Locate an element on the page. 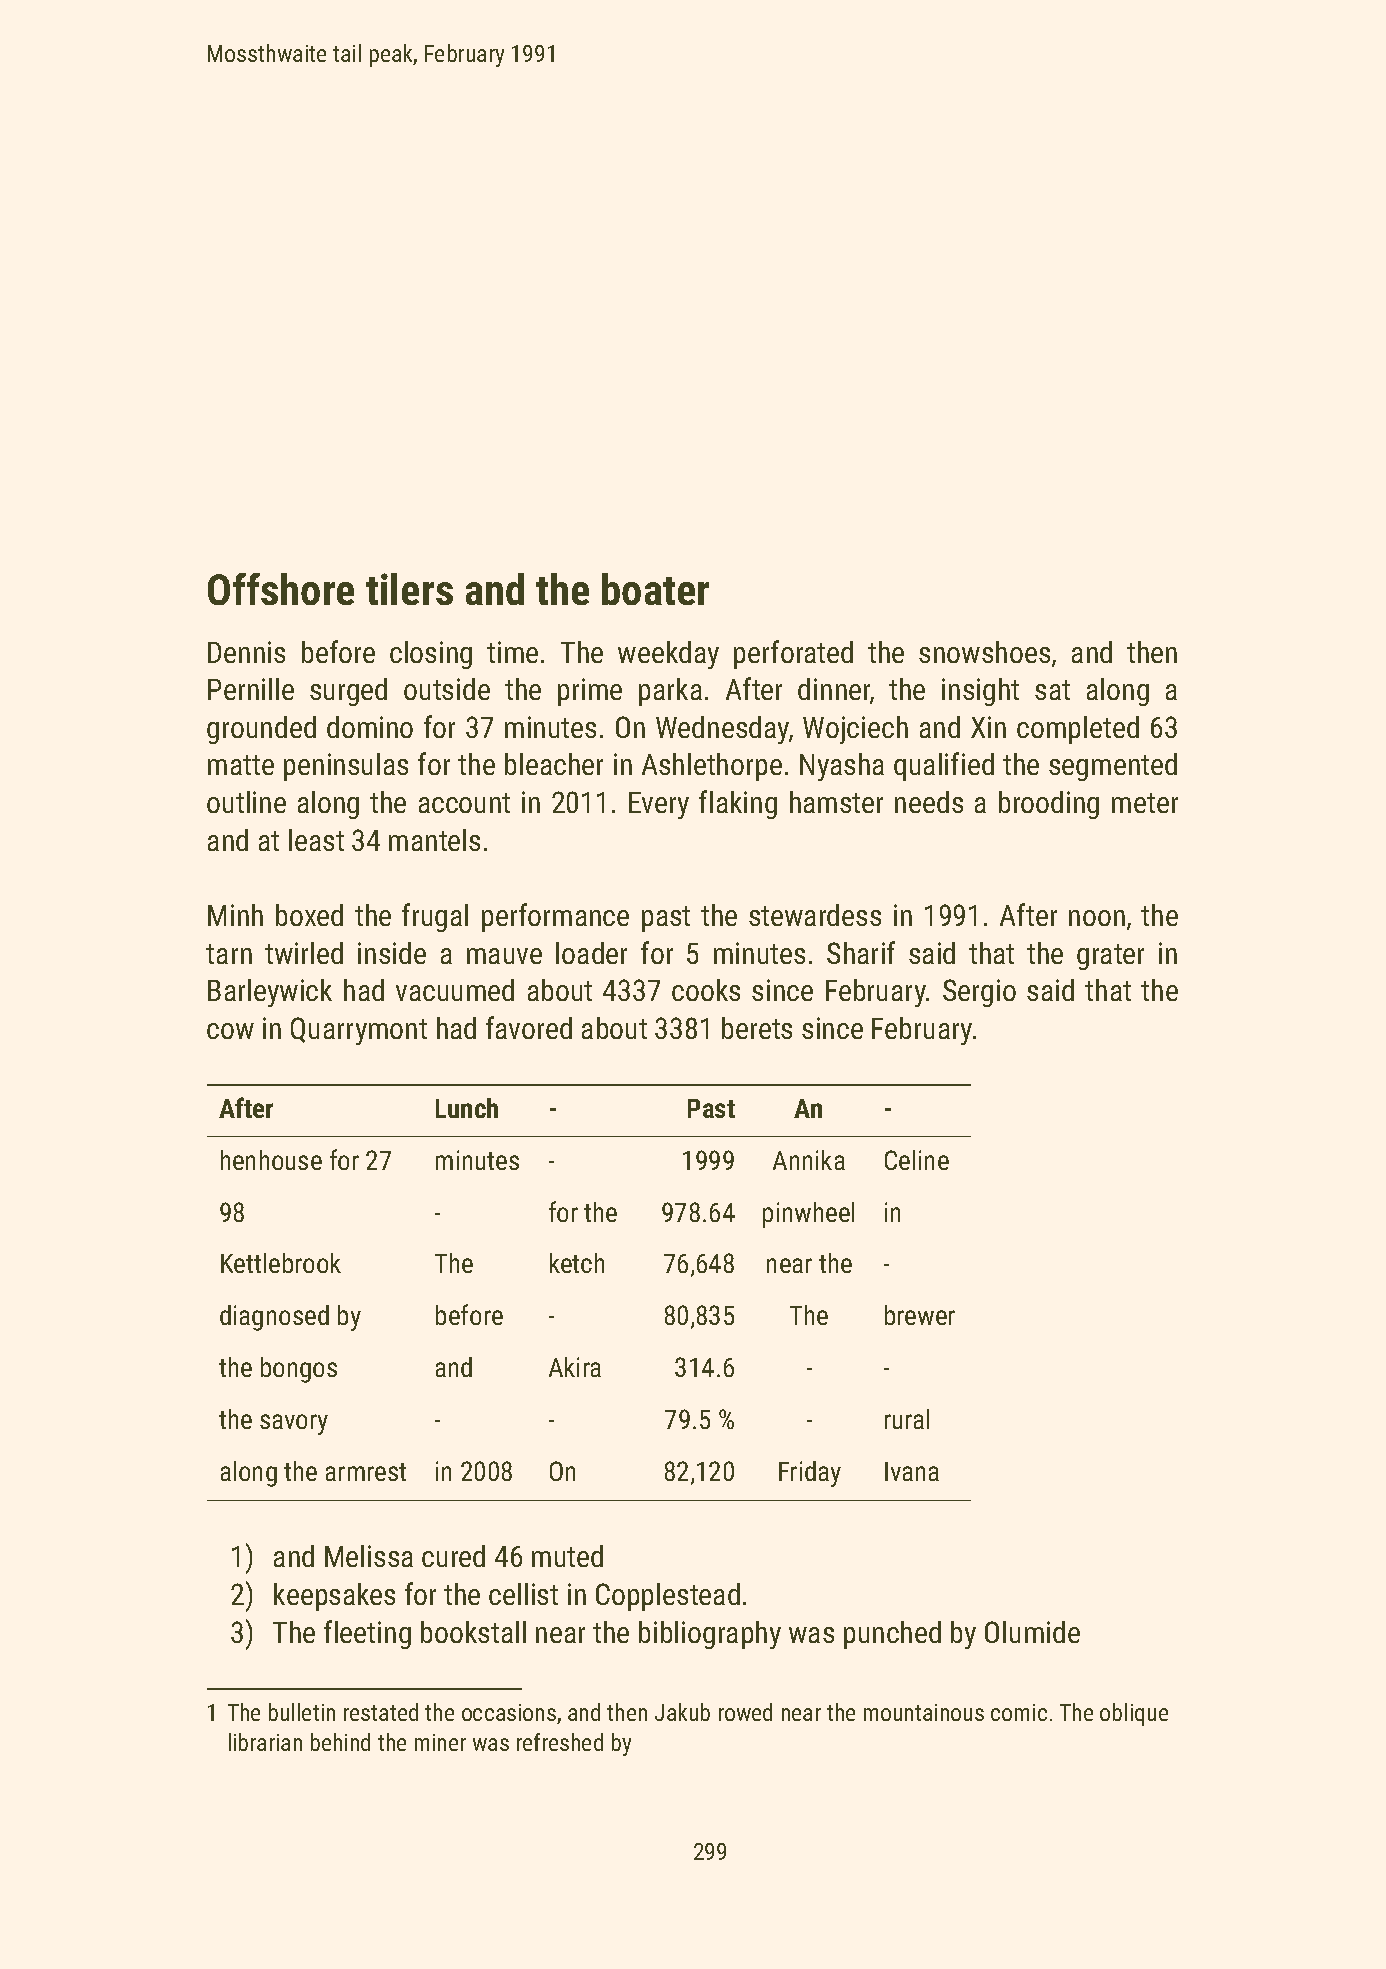  performance is located at coordinates (555, 917).
